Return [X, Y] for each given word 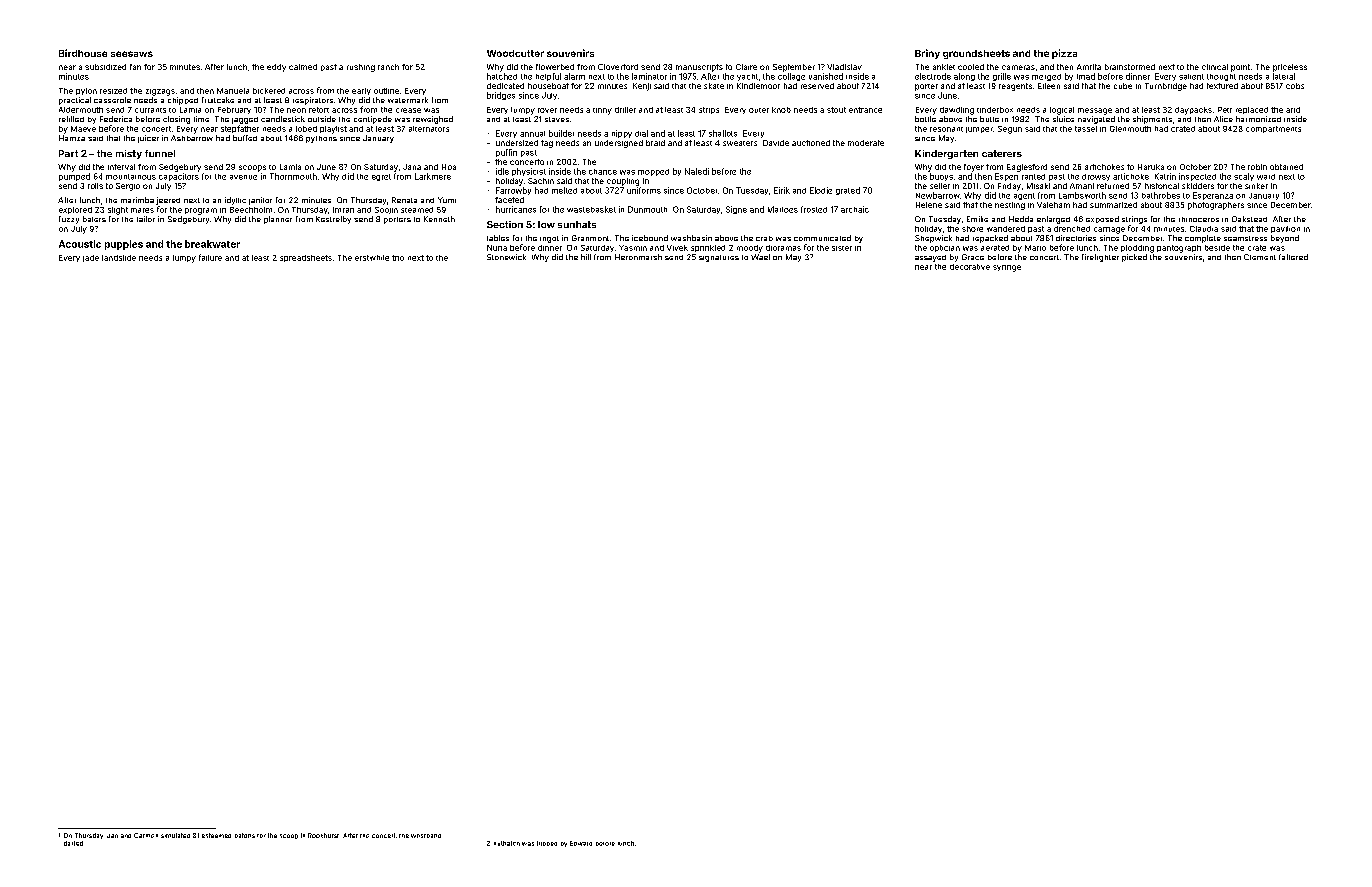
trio [398, 258]
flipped [547, 843]
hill [586, 257]
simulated [175, 835]
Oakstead [1249, 219]
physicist [529, 172]
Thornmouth [293, 176]
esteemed [216, 835]
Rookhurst [323, 835]
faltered [1293, 257]
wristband [426, 836]
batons [245, 835]
